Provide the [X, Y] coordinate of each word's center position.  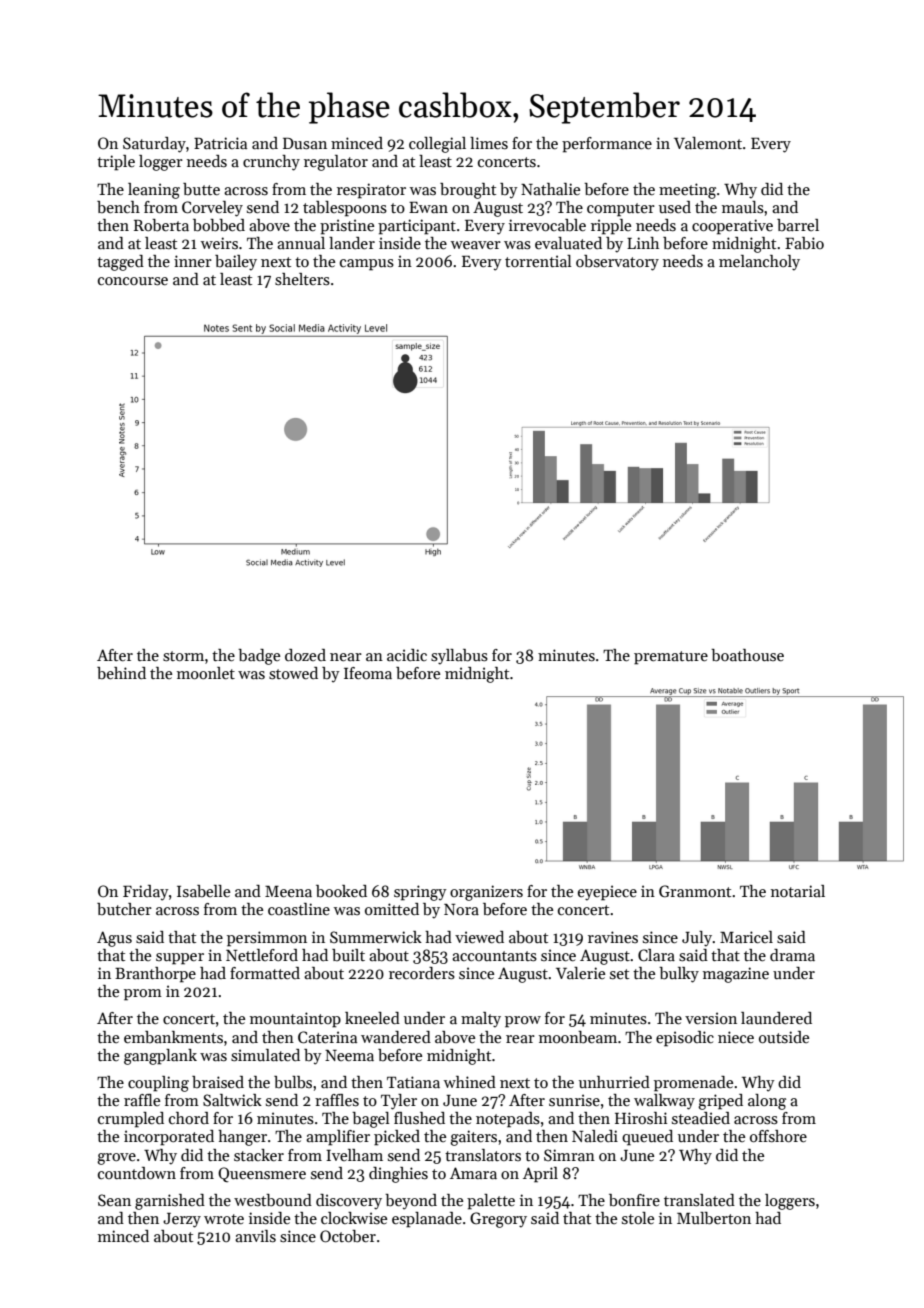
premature [671, 658]
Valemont [708, 143]
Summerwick [376, 937]
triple [116, 163]
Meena [288, 891]
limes [489, 143]
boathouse [747, 655]
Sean [114, 1200]
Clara [656, 955]
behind [121, 673]
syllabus [459, 657]
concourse [133, 281]
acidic [407, 655]
